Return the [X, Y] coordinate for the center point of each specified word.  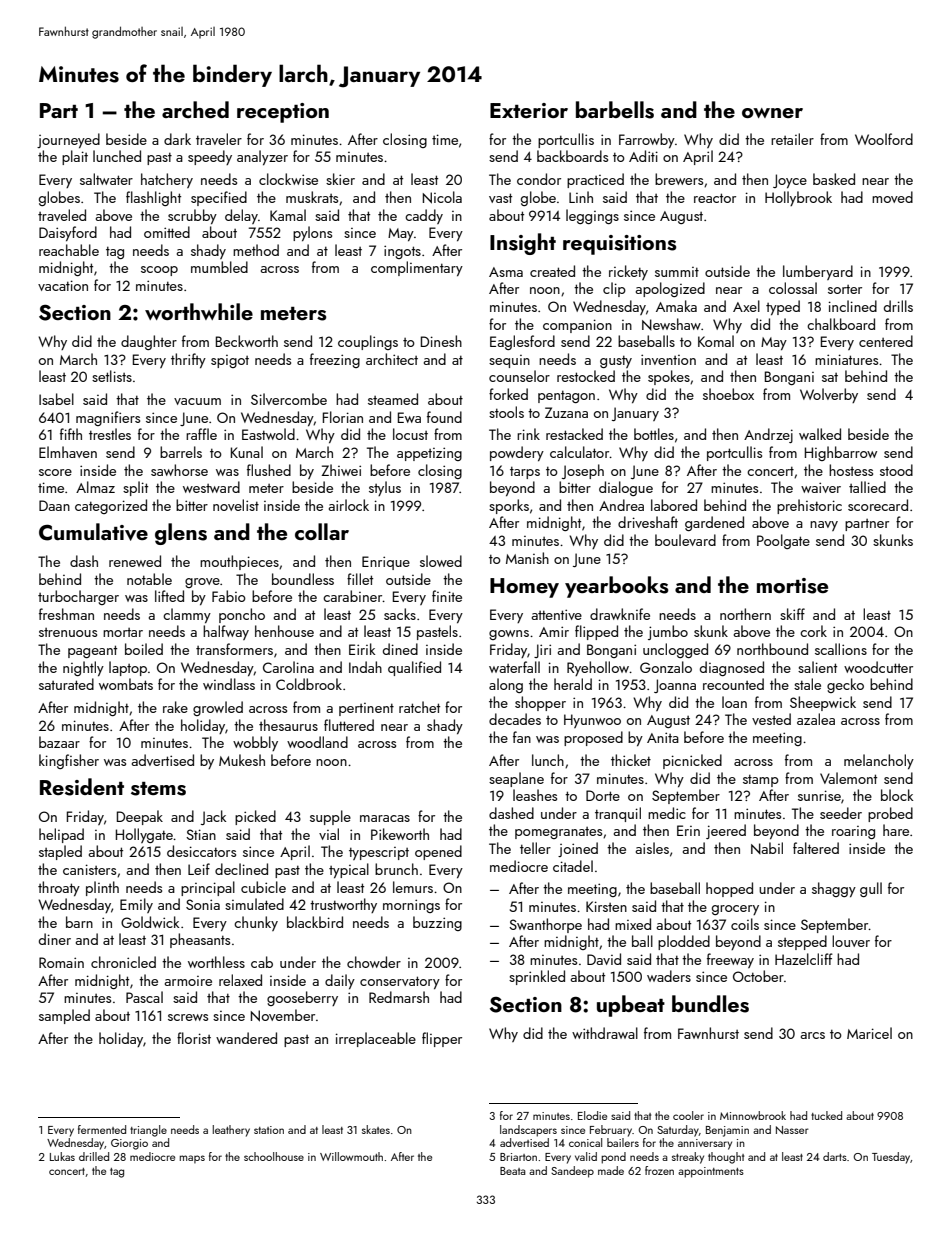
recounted [733, 684]
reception [283, 113]
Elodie [592, 1115]
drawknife [620, 614]
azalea [816, 719]
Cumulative [93, 532]
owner [772, 113]
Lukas [62, 1156]
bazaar [59, 742]
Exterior [529, 110]
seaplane [516, 779]
